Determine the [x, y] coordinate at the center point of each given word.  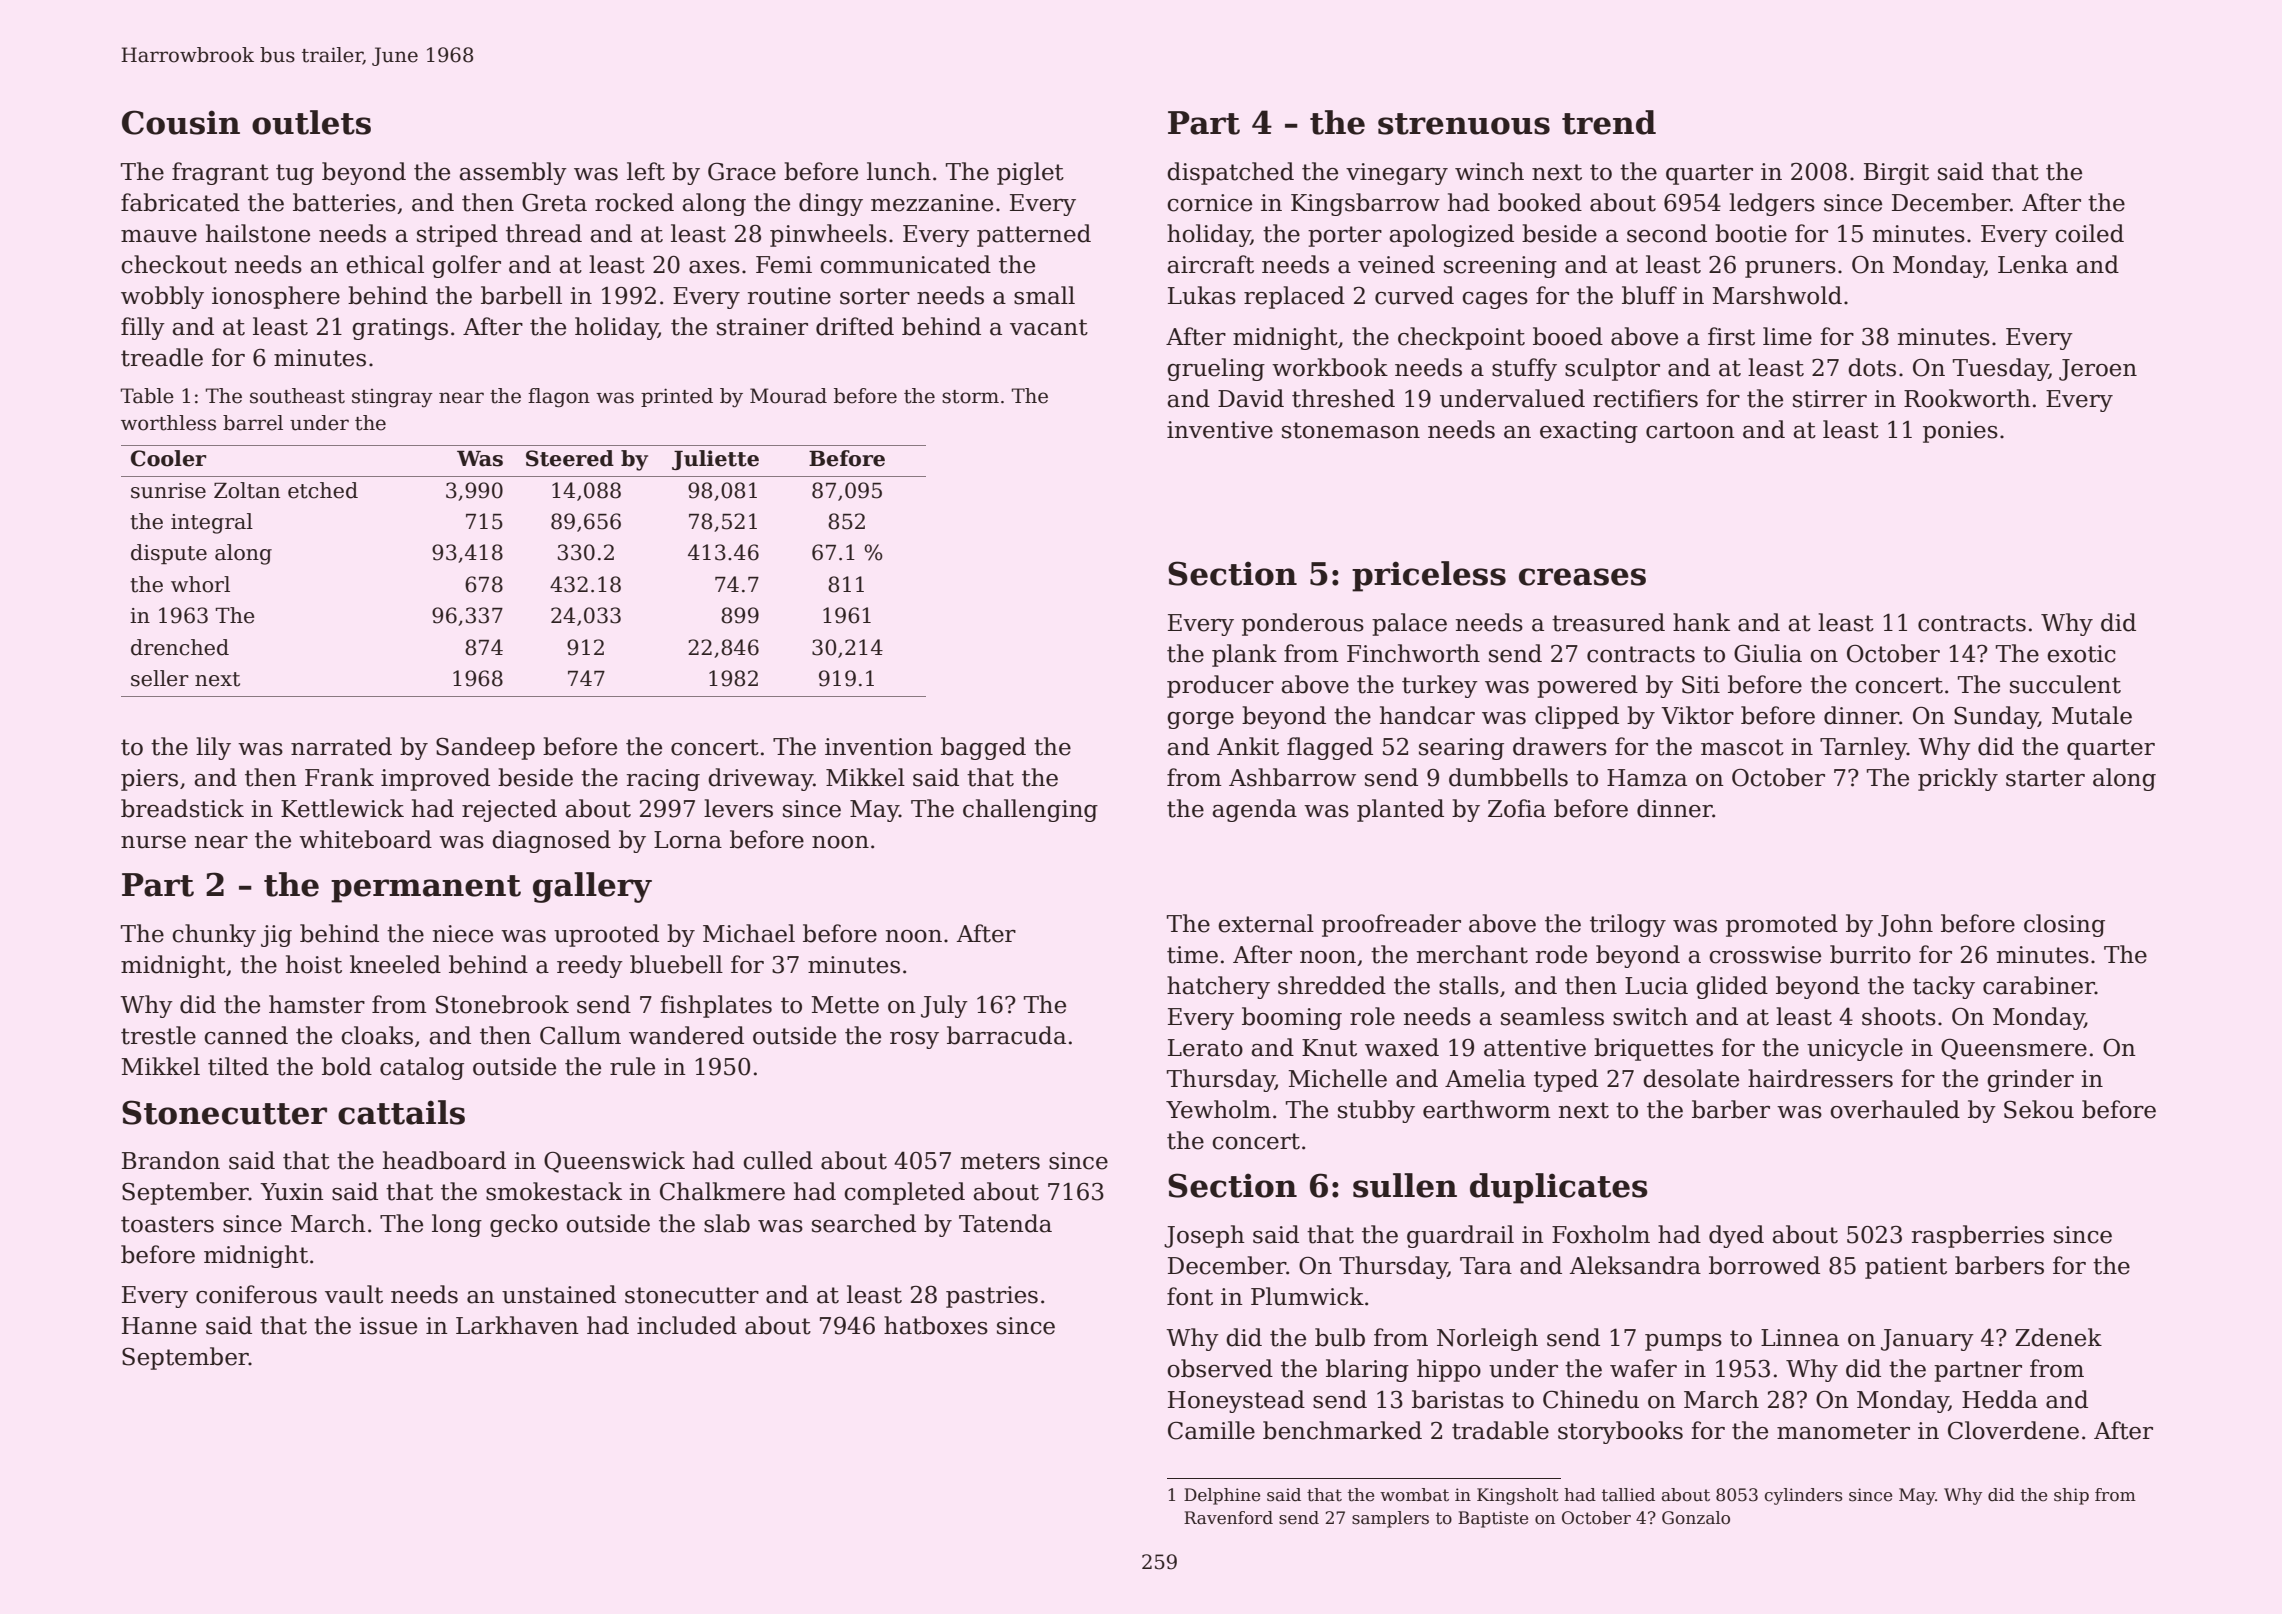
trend [1609, 122]
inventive [1220, 430]
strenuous [1464, 124]
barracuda [1006, 1035]
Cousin [181, 122]
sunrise [168, 491]
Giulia [1768, 653]
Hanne [159, 1326]
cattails [401, 1112]
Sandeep [485, 748]
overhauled [1895, 1109]
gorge [1200, 720]
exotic [2081, 654]
